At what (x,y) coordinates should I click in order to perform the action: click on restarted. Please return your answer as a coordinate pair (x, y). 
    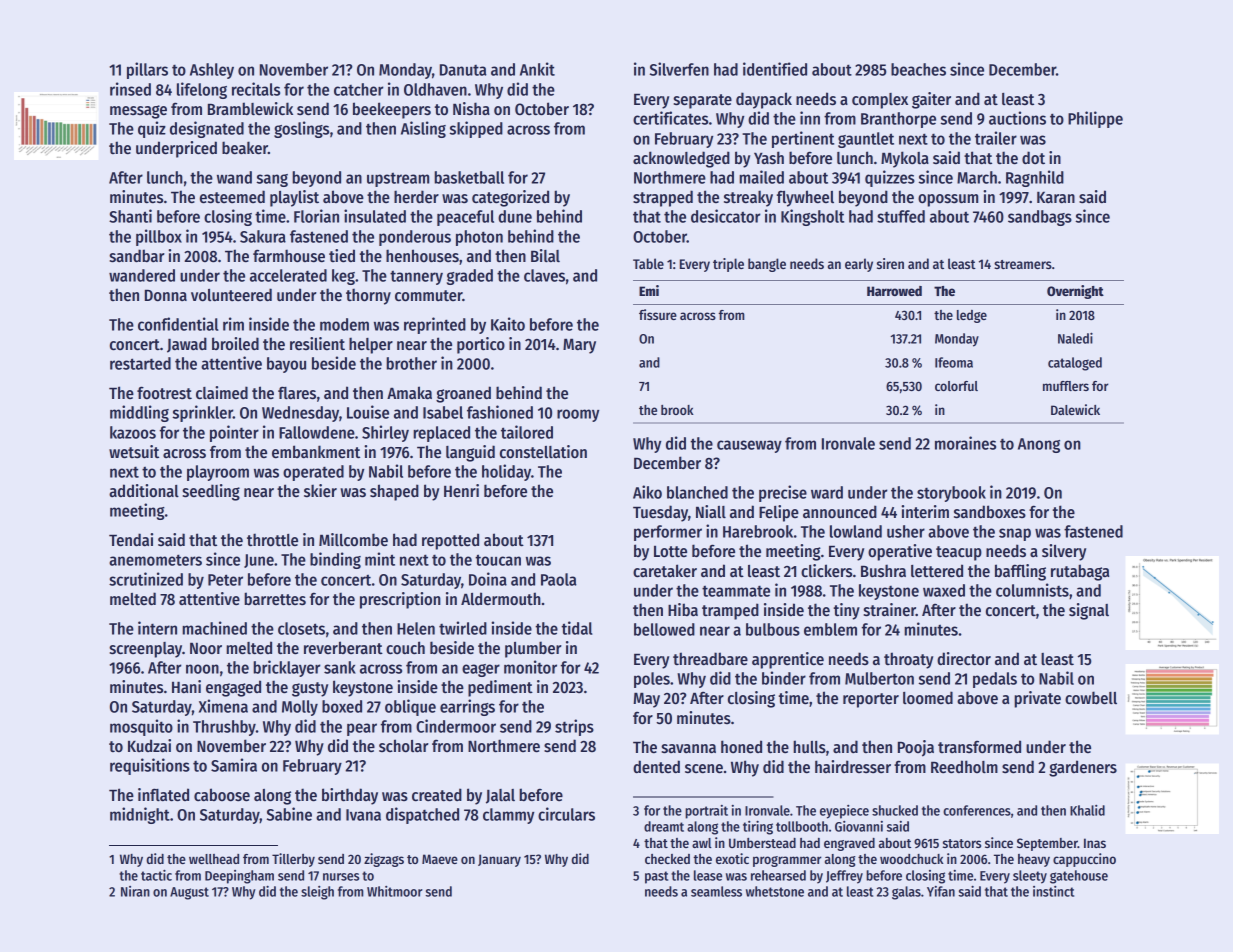
    Looking at the image, I should click on (140, 363).
